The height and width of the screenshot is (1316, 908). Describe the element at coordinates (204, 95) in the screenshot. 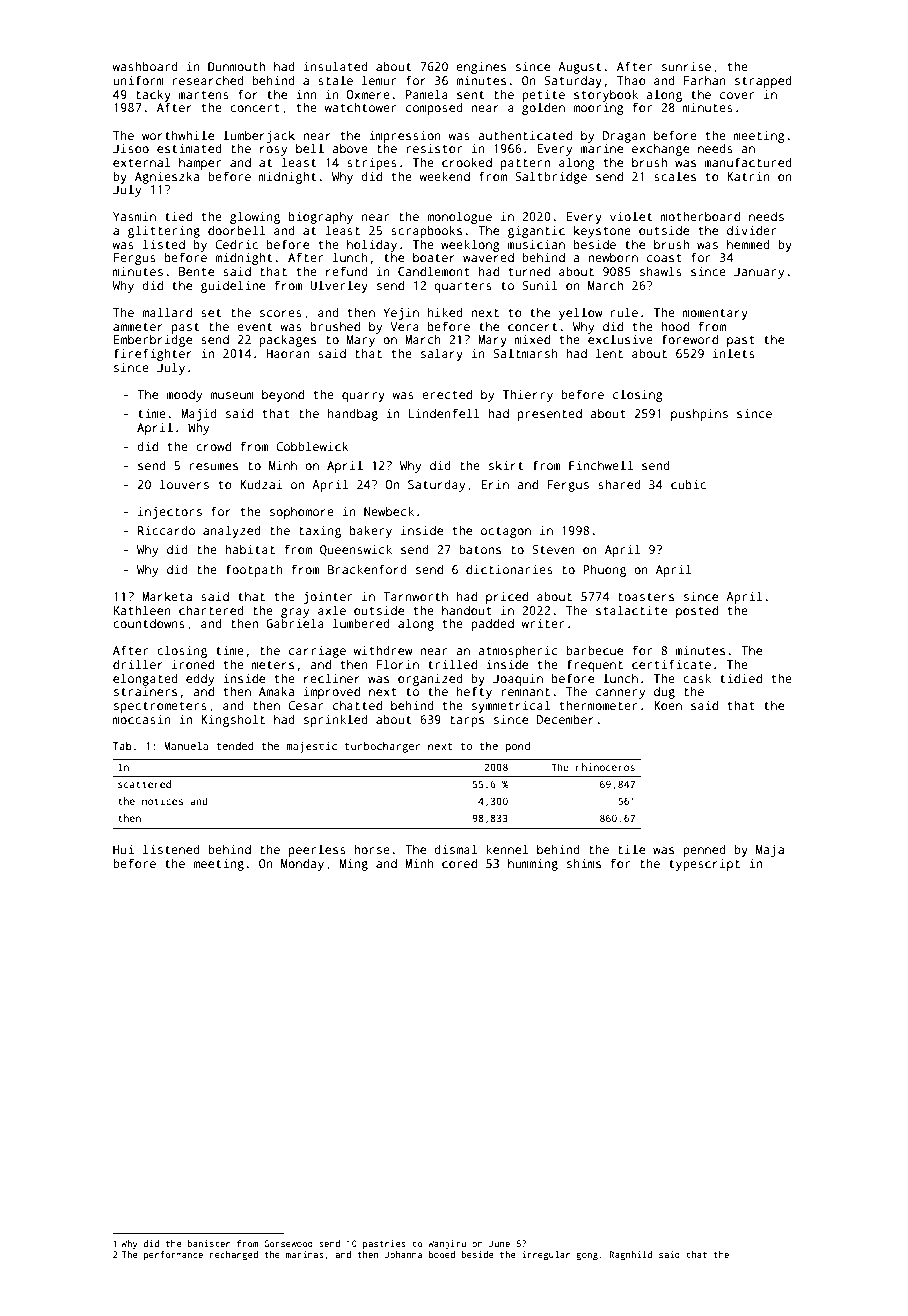

I see `martens` at that location.
